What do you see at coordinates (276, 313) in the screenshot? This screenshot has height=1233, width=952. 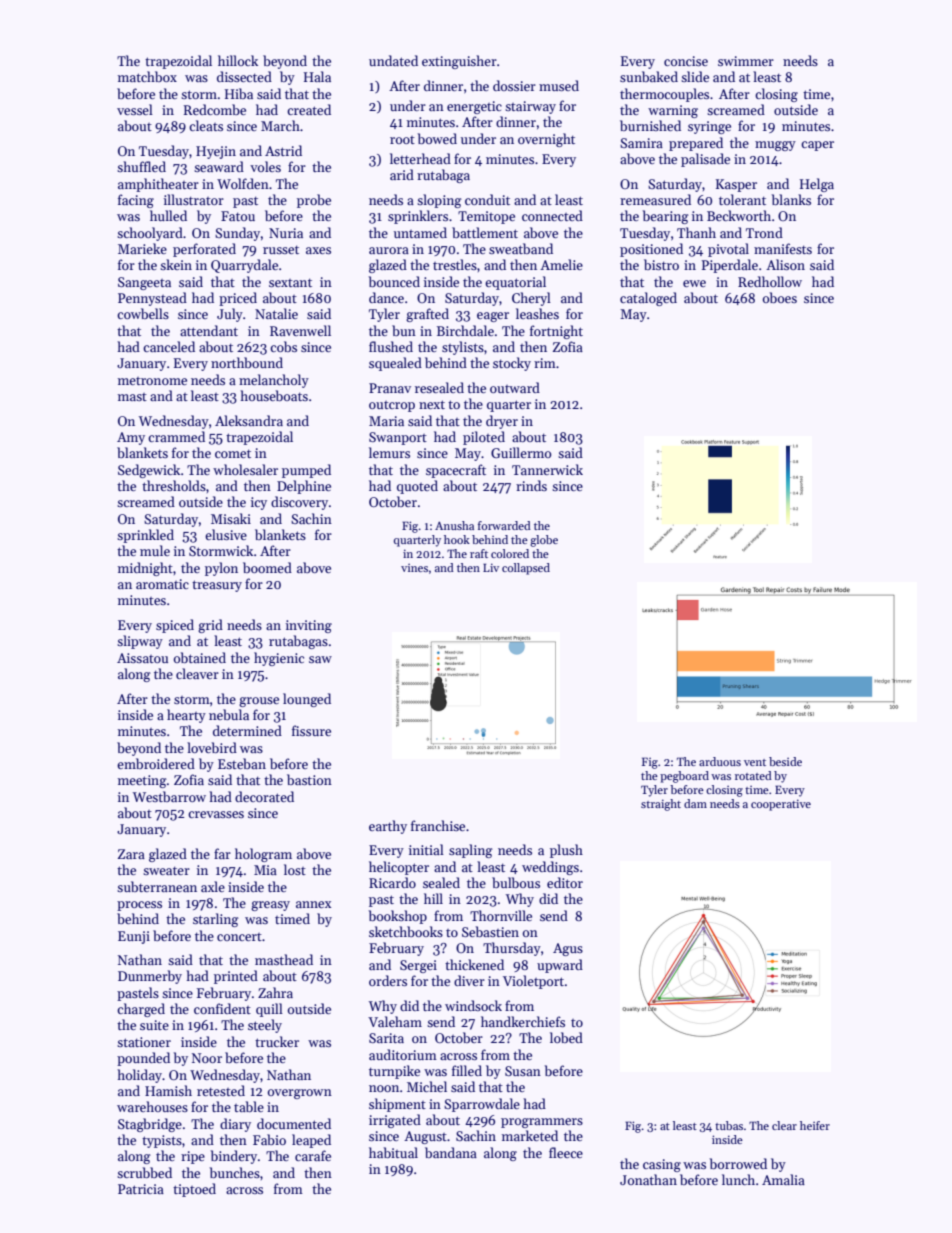 I see `Natalie` at bounding box center [276, 313].
